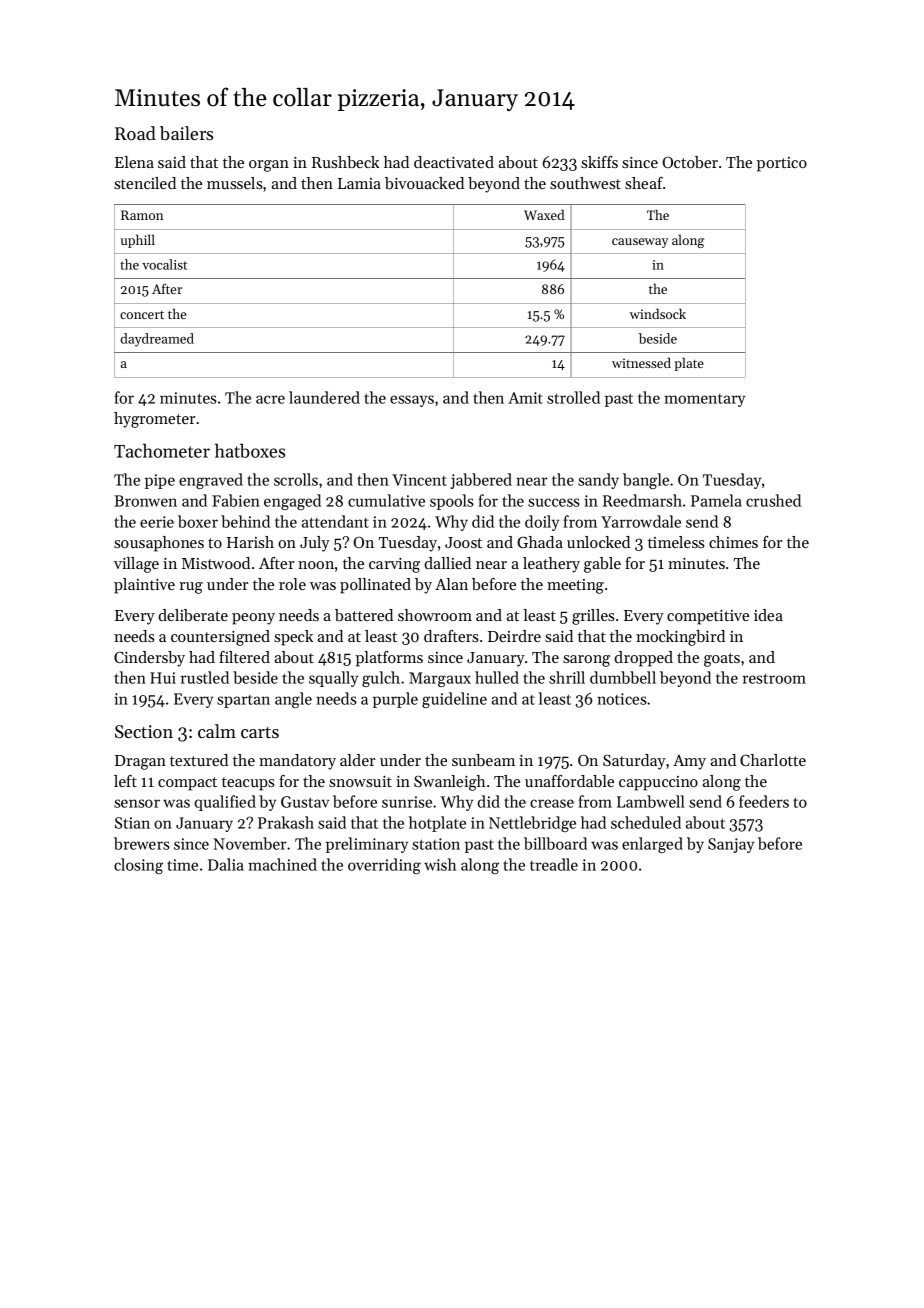 This screenshot has height=1308, width=924. I want to click on closing, so click(138, 866).
